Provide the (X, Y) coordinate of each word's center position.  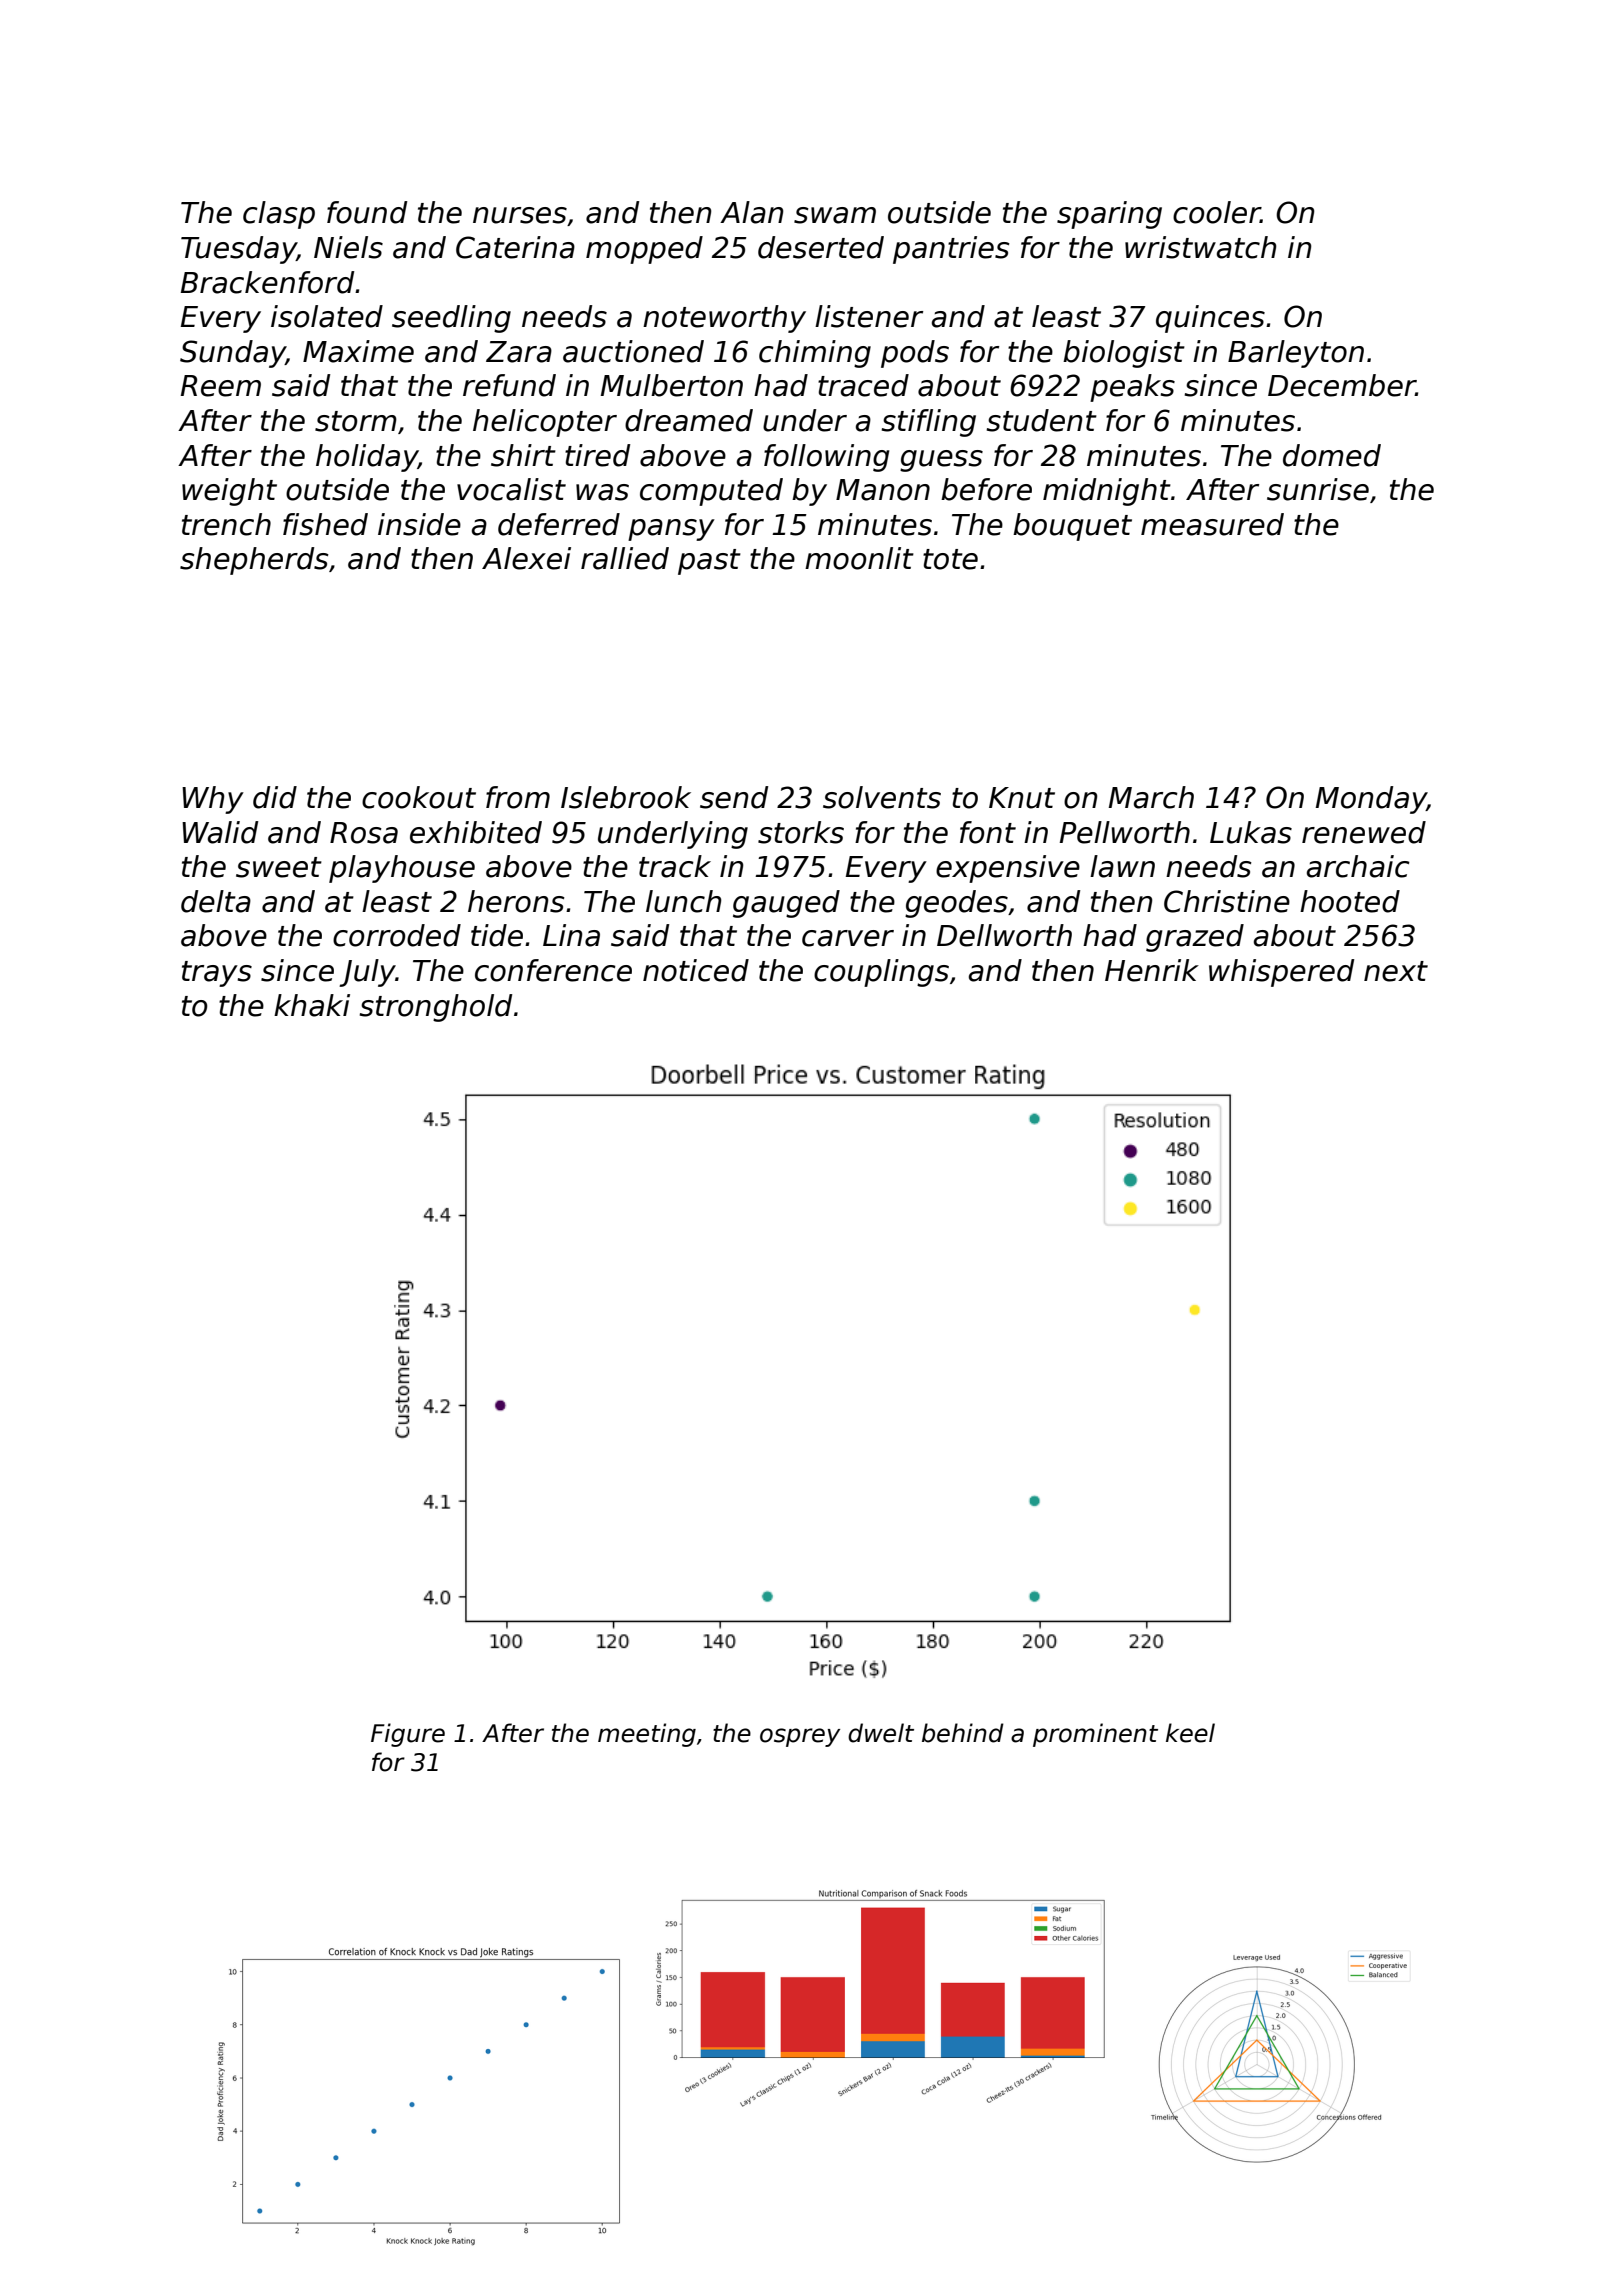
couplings (881, 973)
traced (863, 385)
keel (1190, 1733)
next (1396, 971)
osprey (800, 1737)
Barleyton (1296, 354)
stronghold (436, 1008)
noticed (696, 970)
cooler (1217, 212)
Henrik (1152, 970)
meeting (647, 1735)
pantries (951, 250)
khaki (312, 1005)
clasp (279, 215)
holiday (367, 458)
